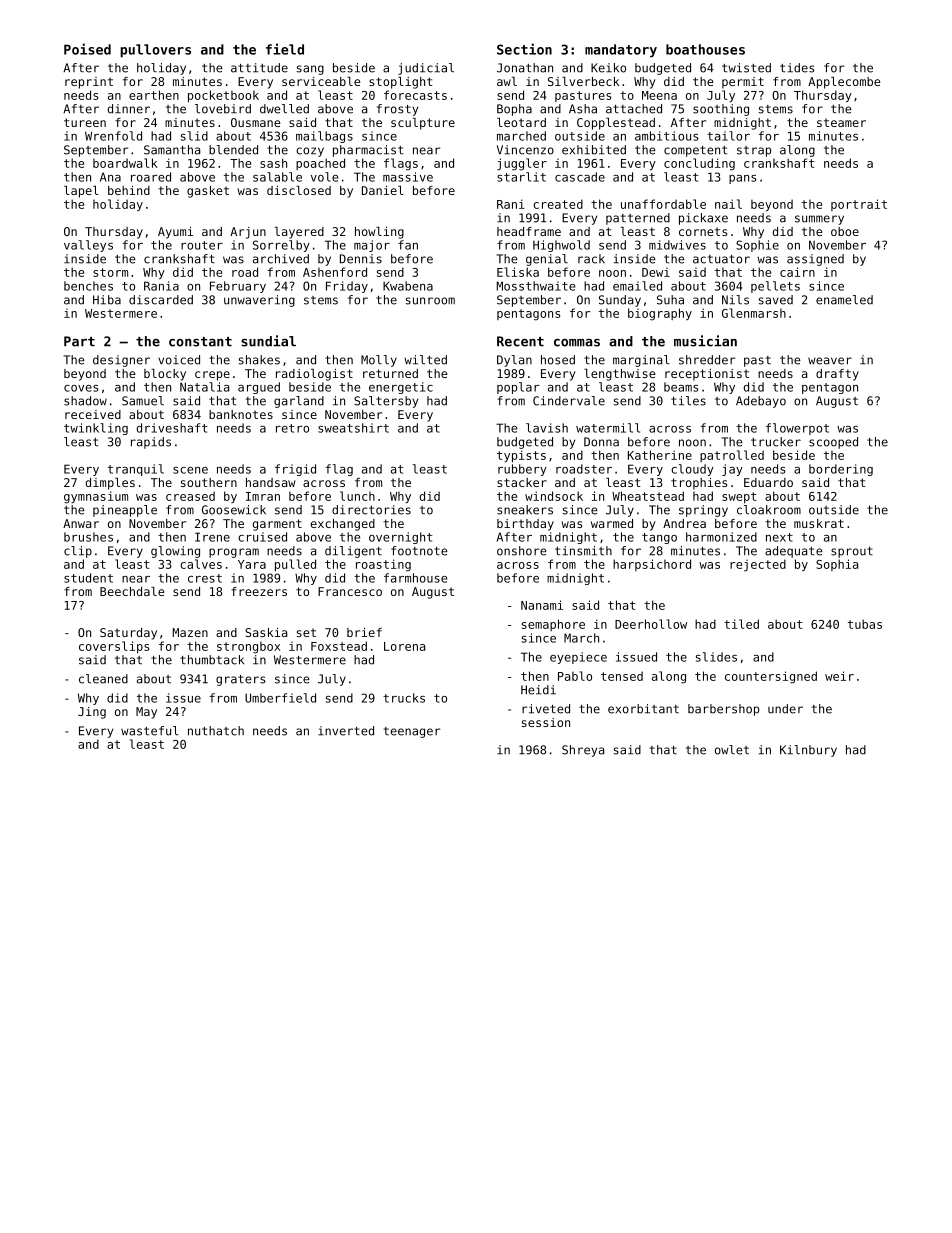 This image has width=952, height=1233. I want to click on competent, so click(695, 151).
